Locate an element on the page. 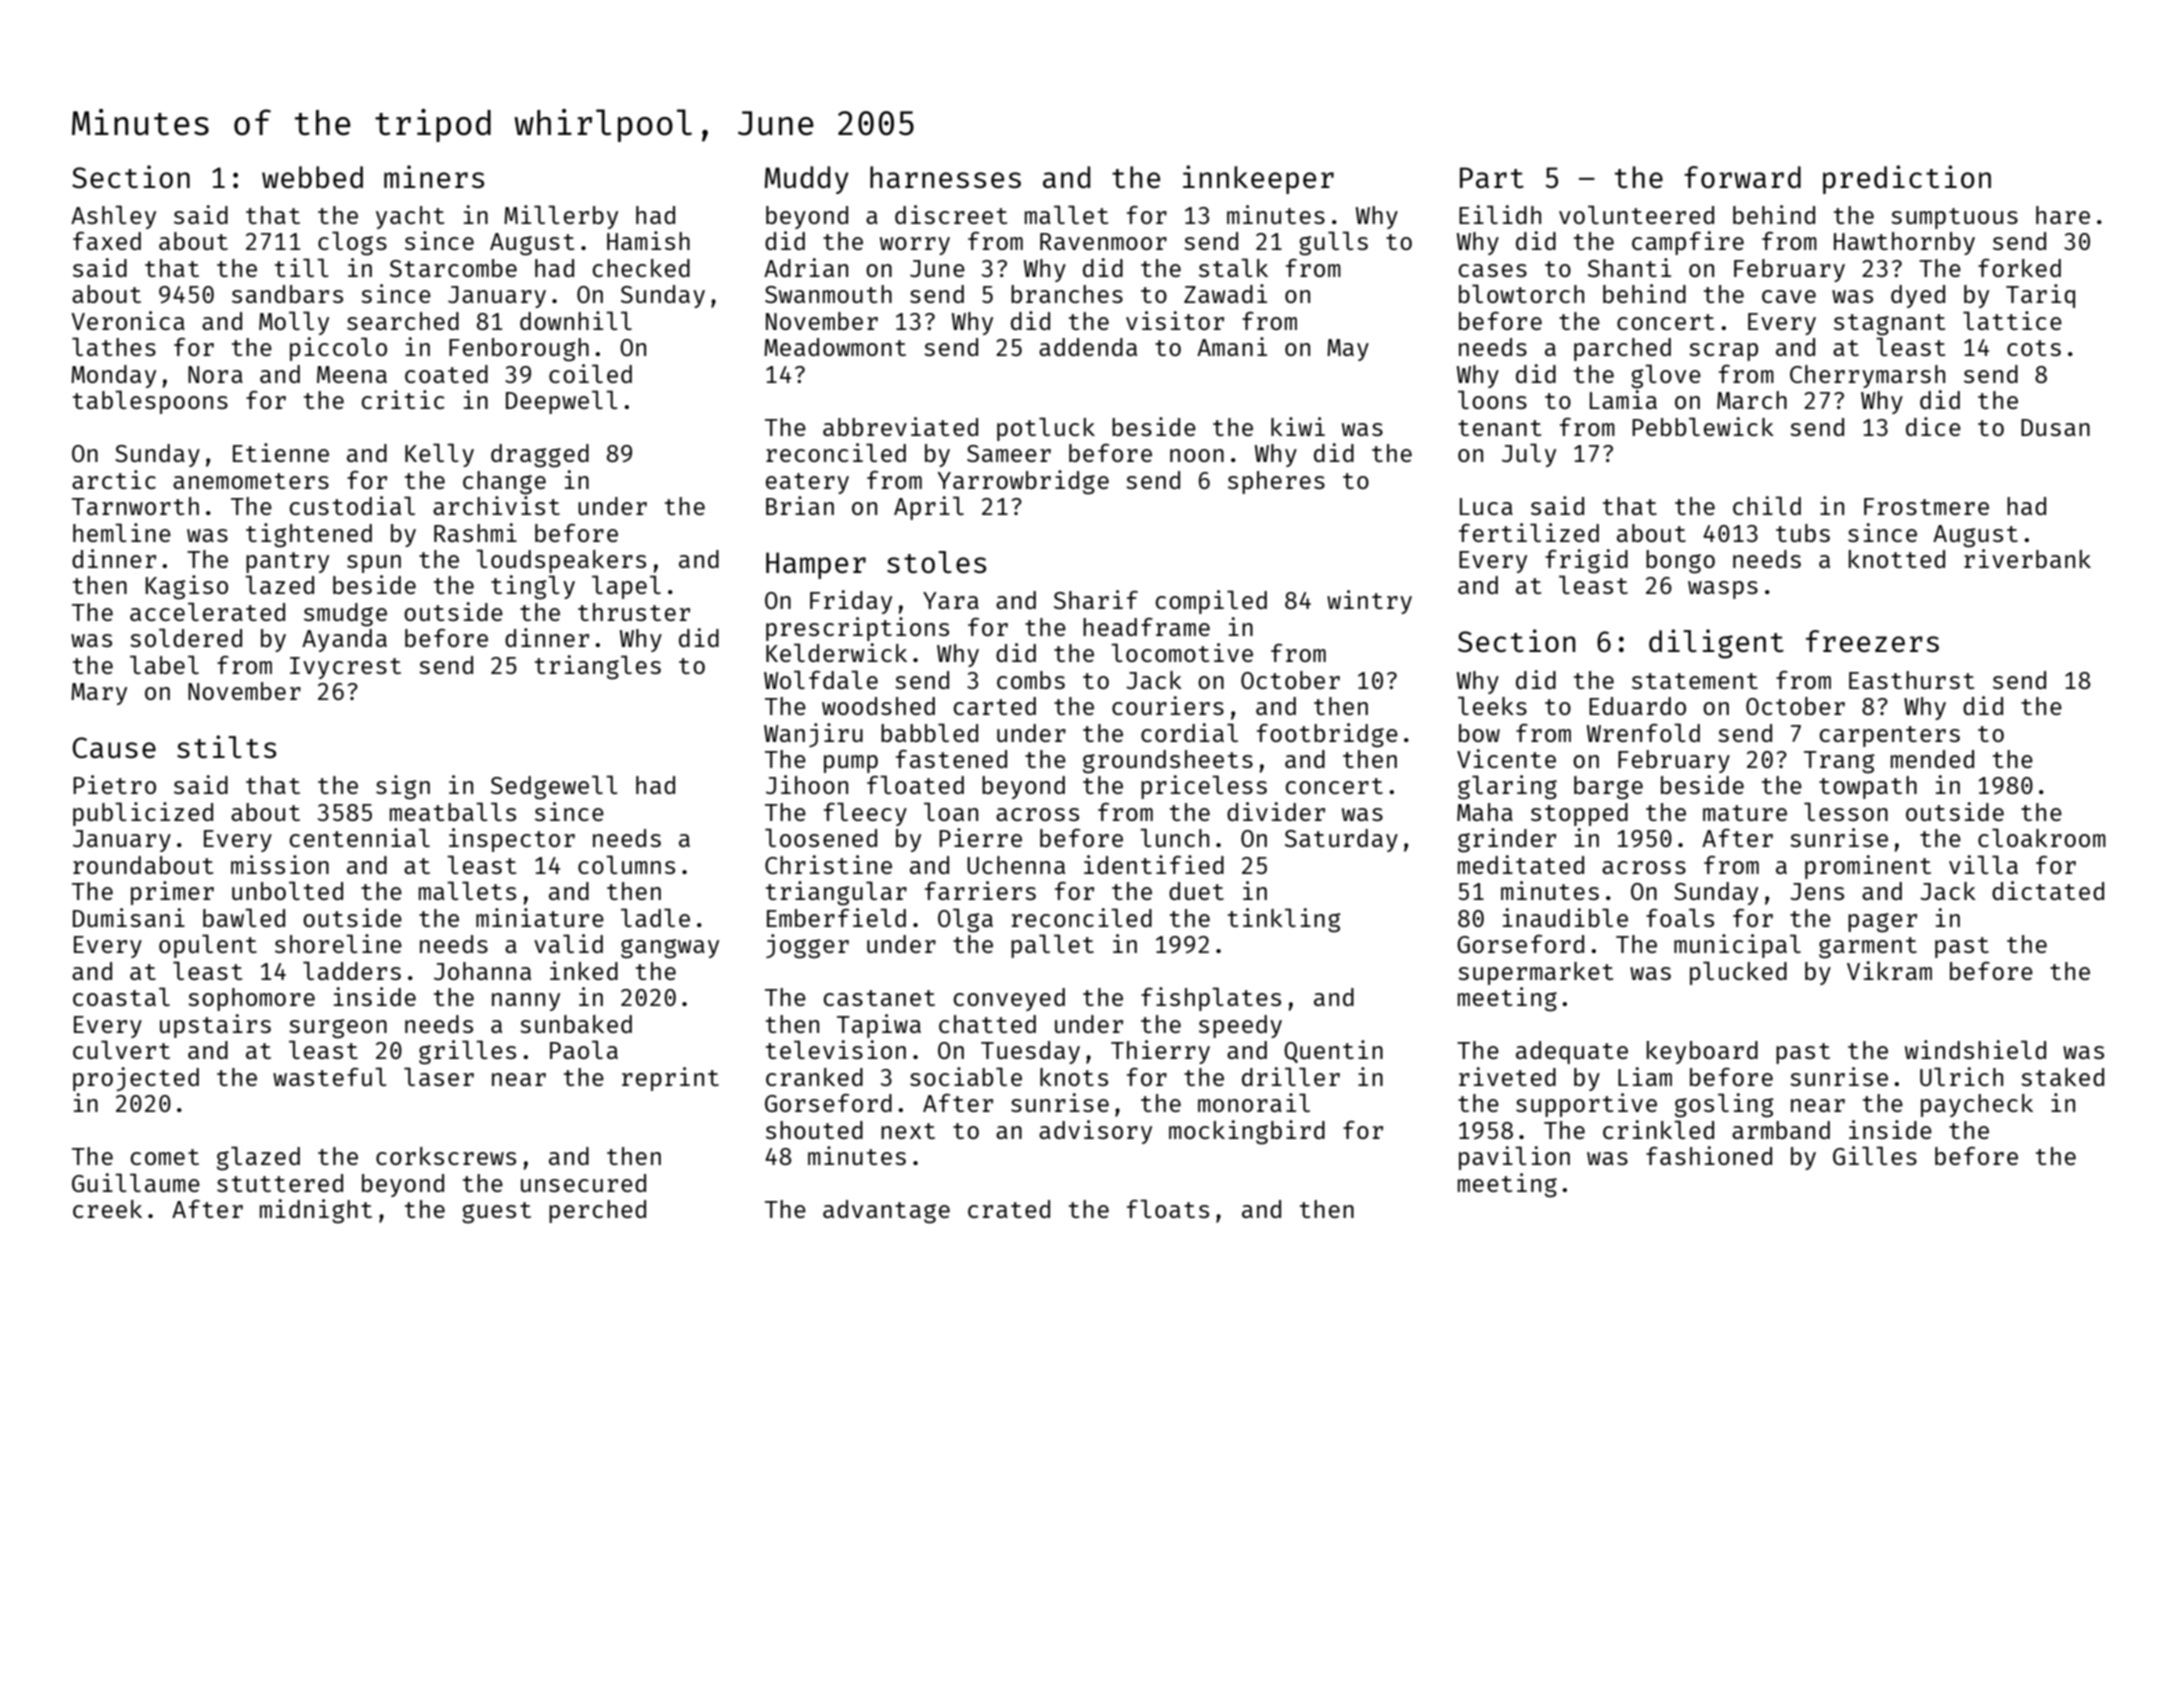 The width and height of the image is (2178, 1683). Yarrowbridge is located at coordinates (1023, 482).
